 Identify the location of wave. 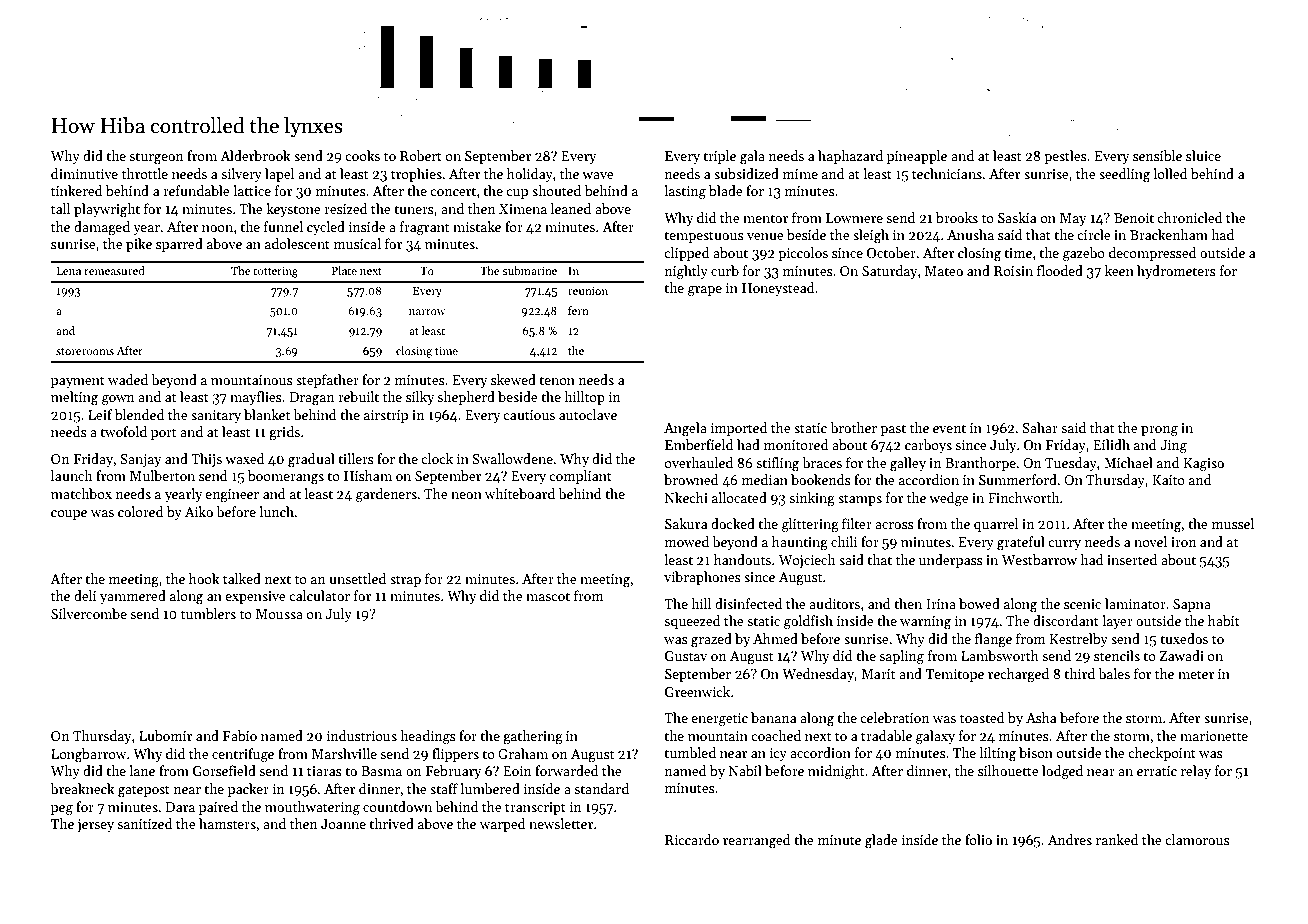
(598, 175).
